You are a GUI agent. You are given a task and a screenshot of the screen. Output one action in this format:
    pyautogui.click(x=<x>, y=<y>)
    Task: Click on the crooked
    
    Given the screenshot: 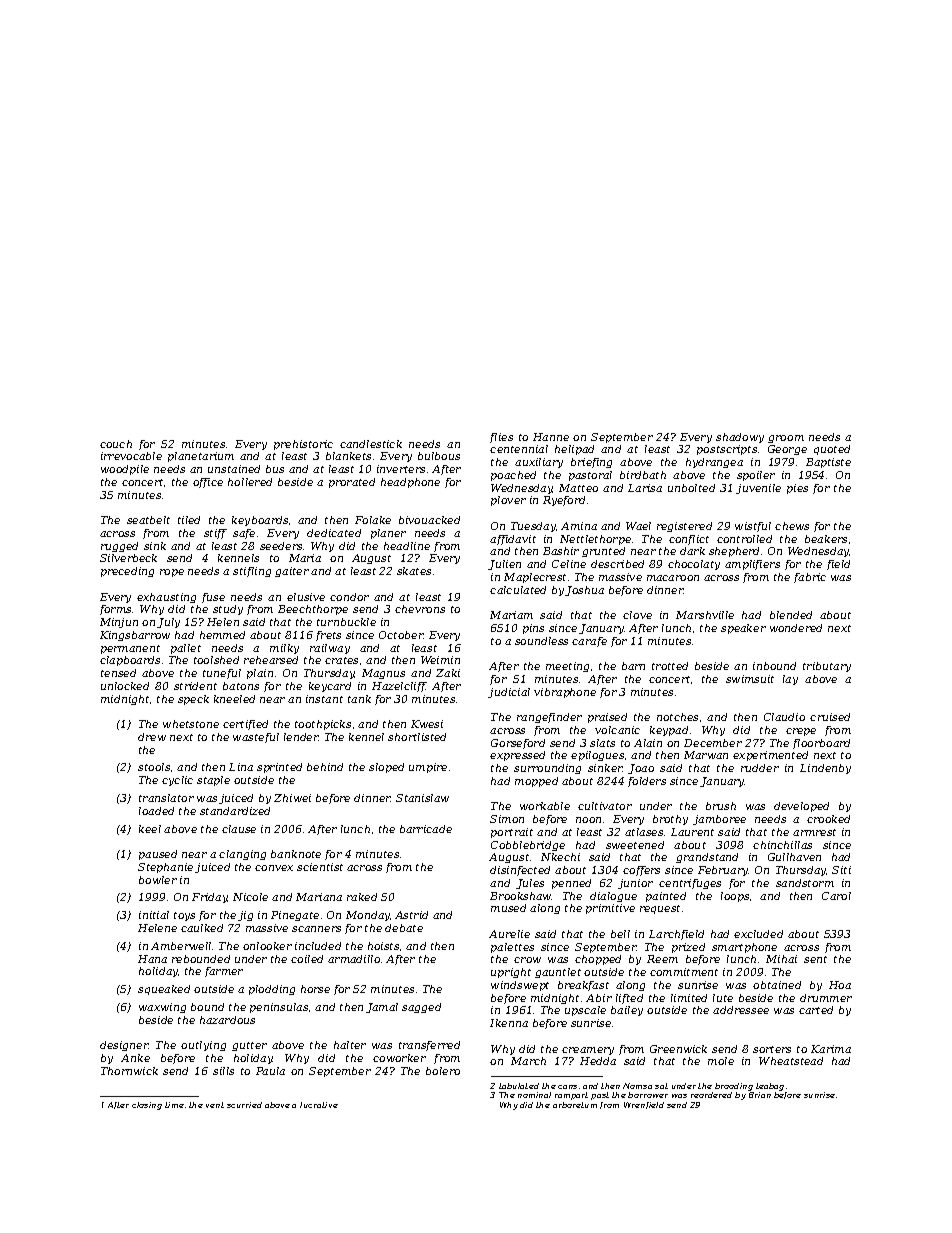 What is the action you would take?
    pyautogui.click(x=828, y=819)
